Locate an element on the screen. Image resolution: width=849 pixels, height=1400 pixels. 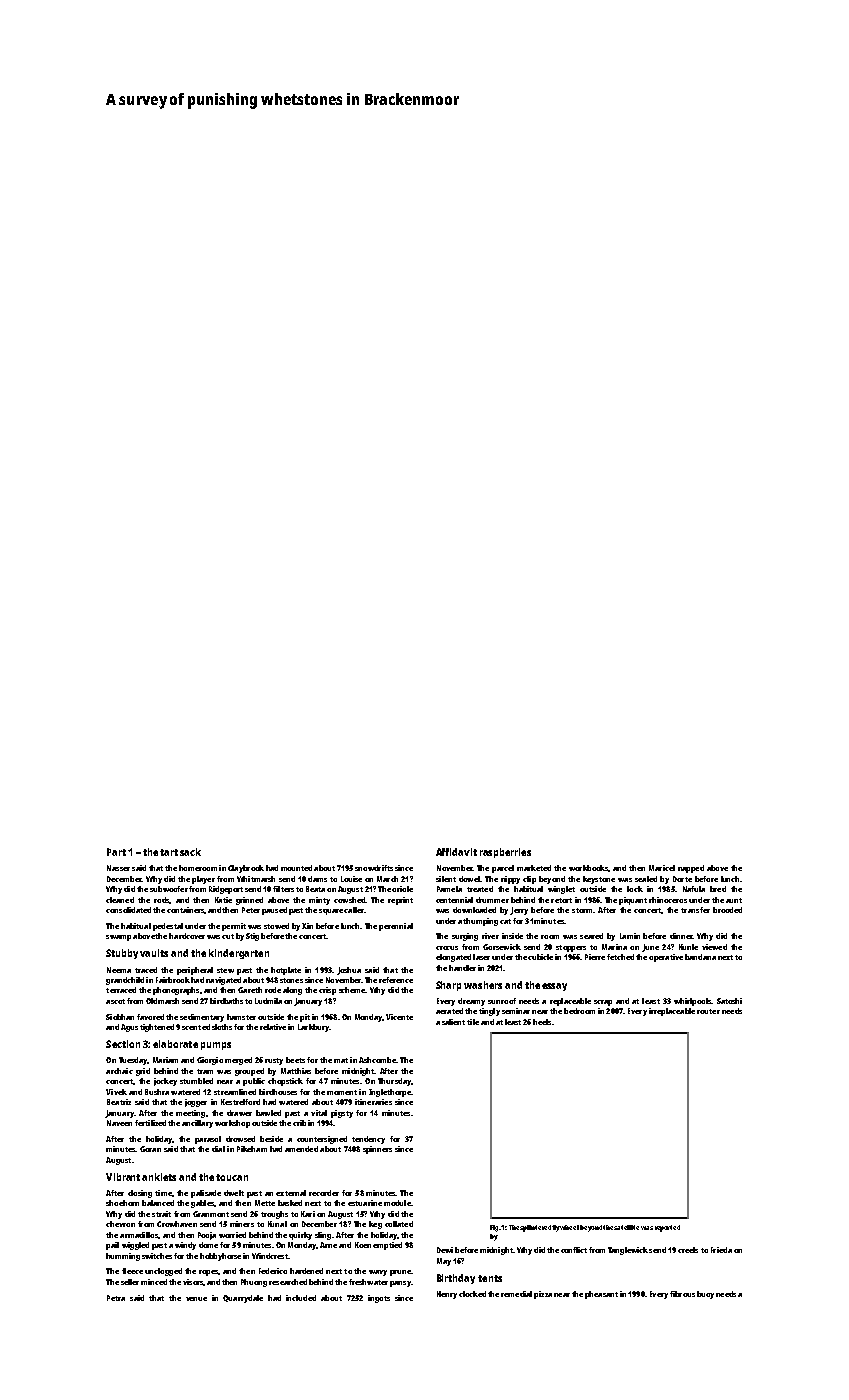
reported is located at coordinates (667, 1228).
